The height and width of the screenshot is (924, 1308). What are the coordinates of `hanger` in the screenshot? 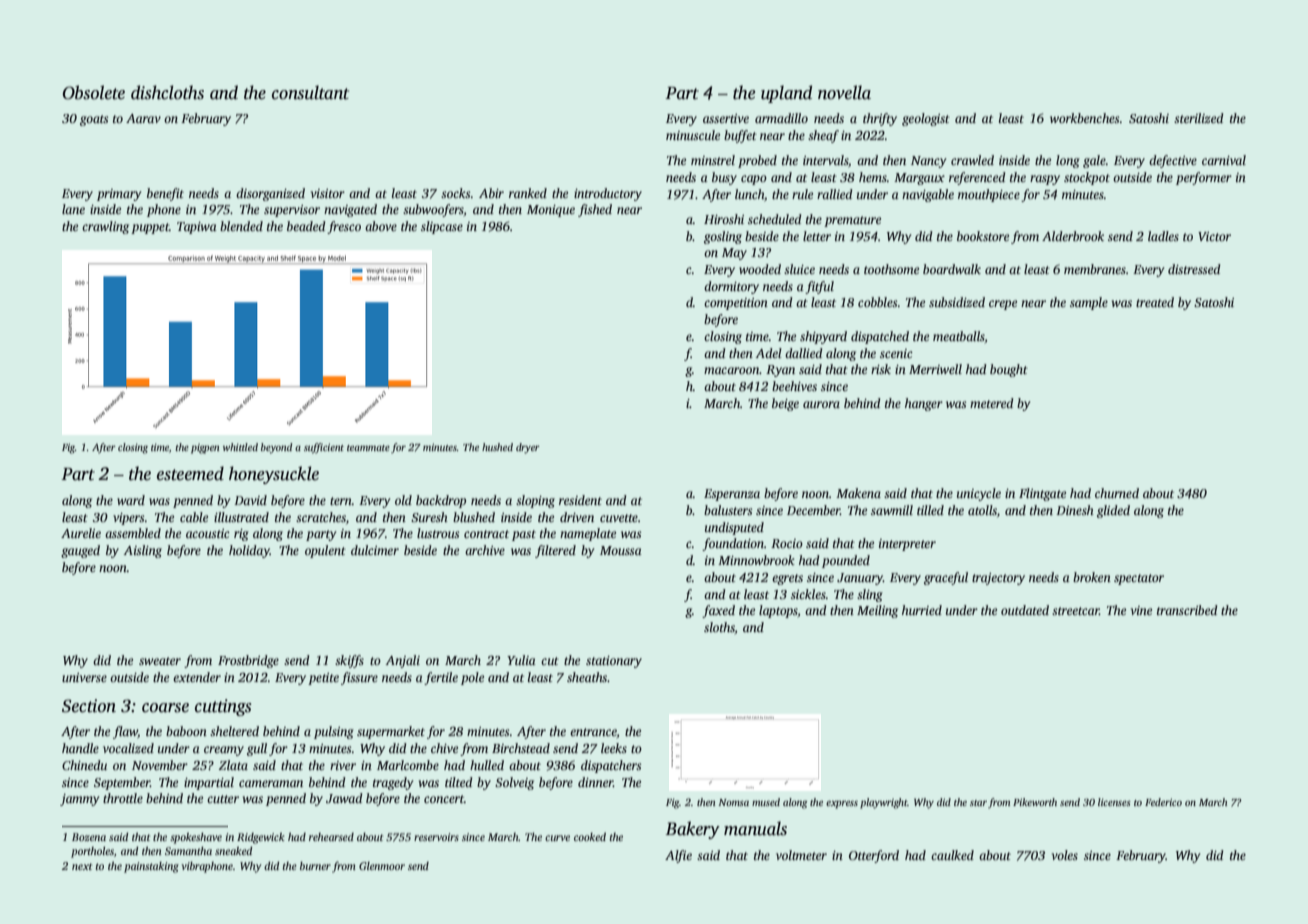 It's located at (924, 404).
